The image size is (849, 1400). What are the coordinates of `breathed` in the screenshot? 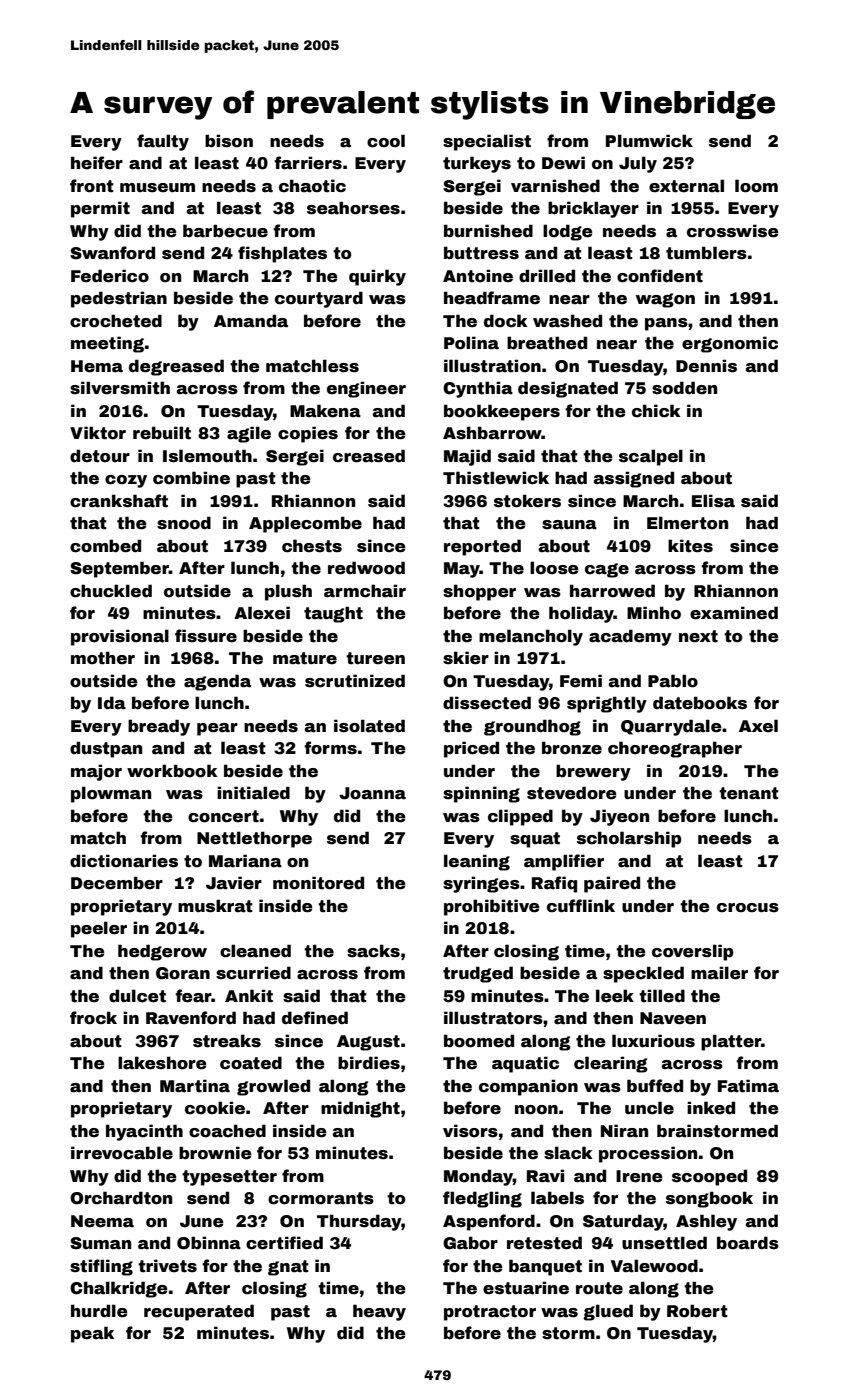 It's located at (547, 343).
